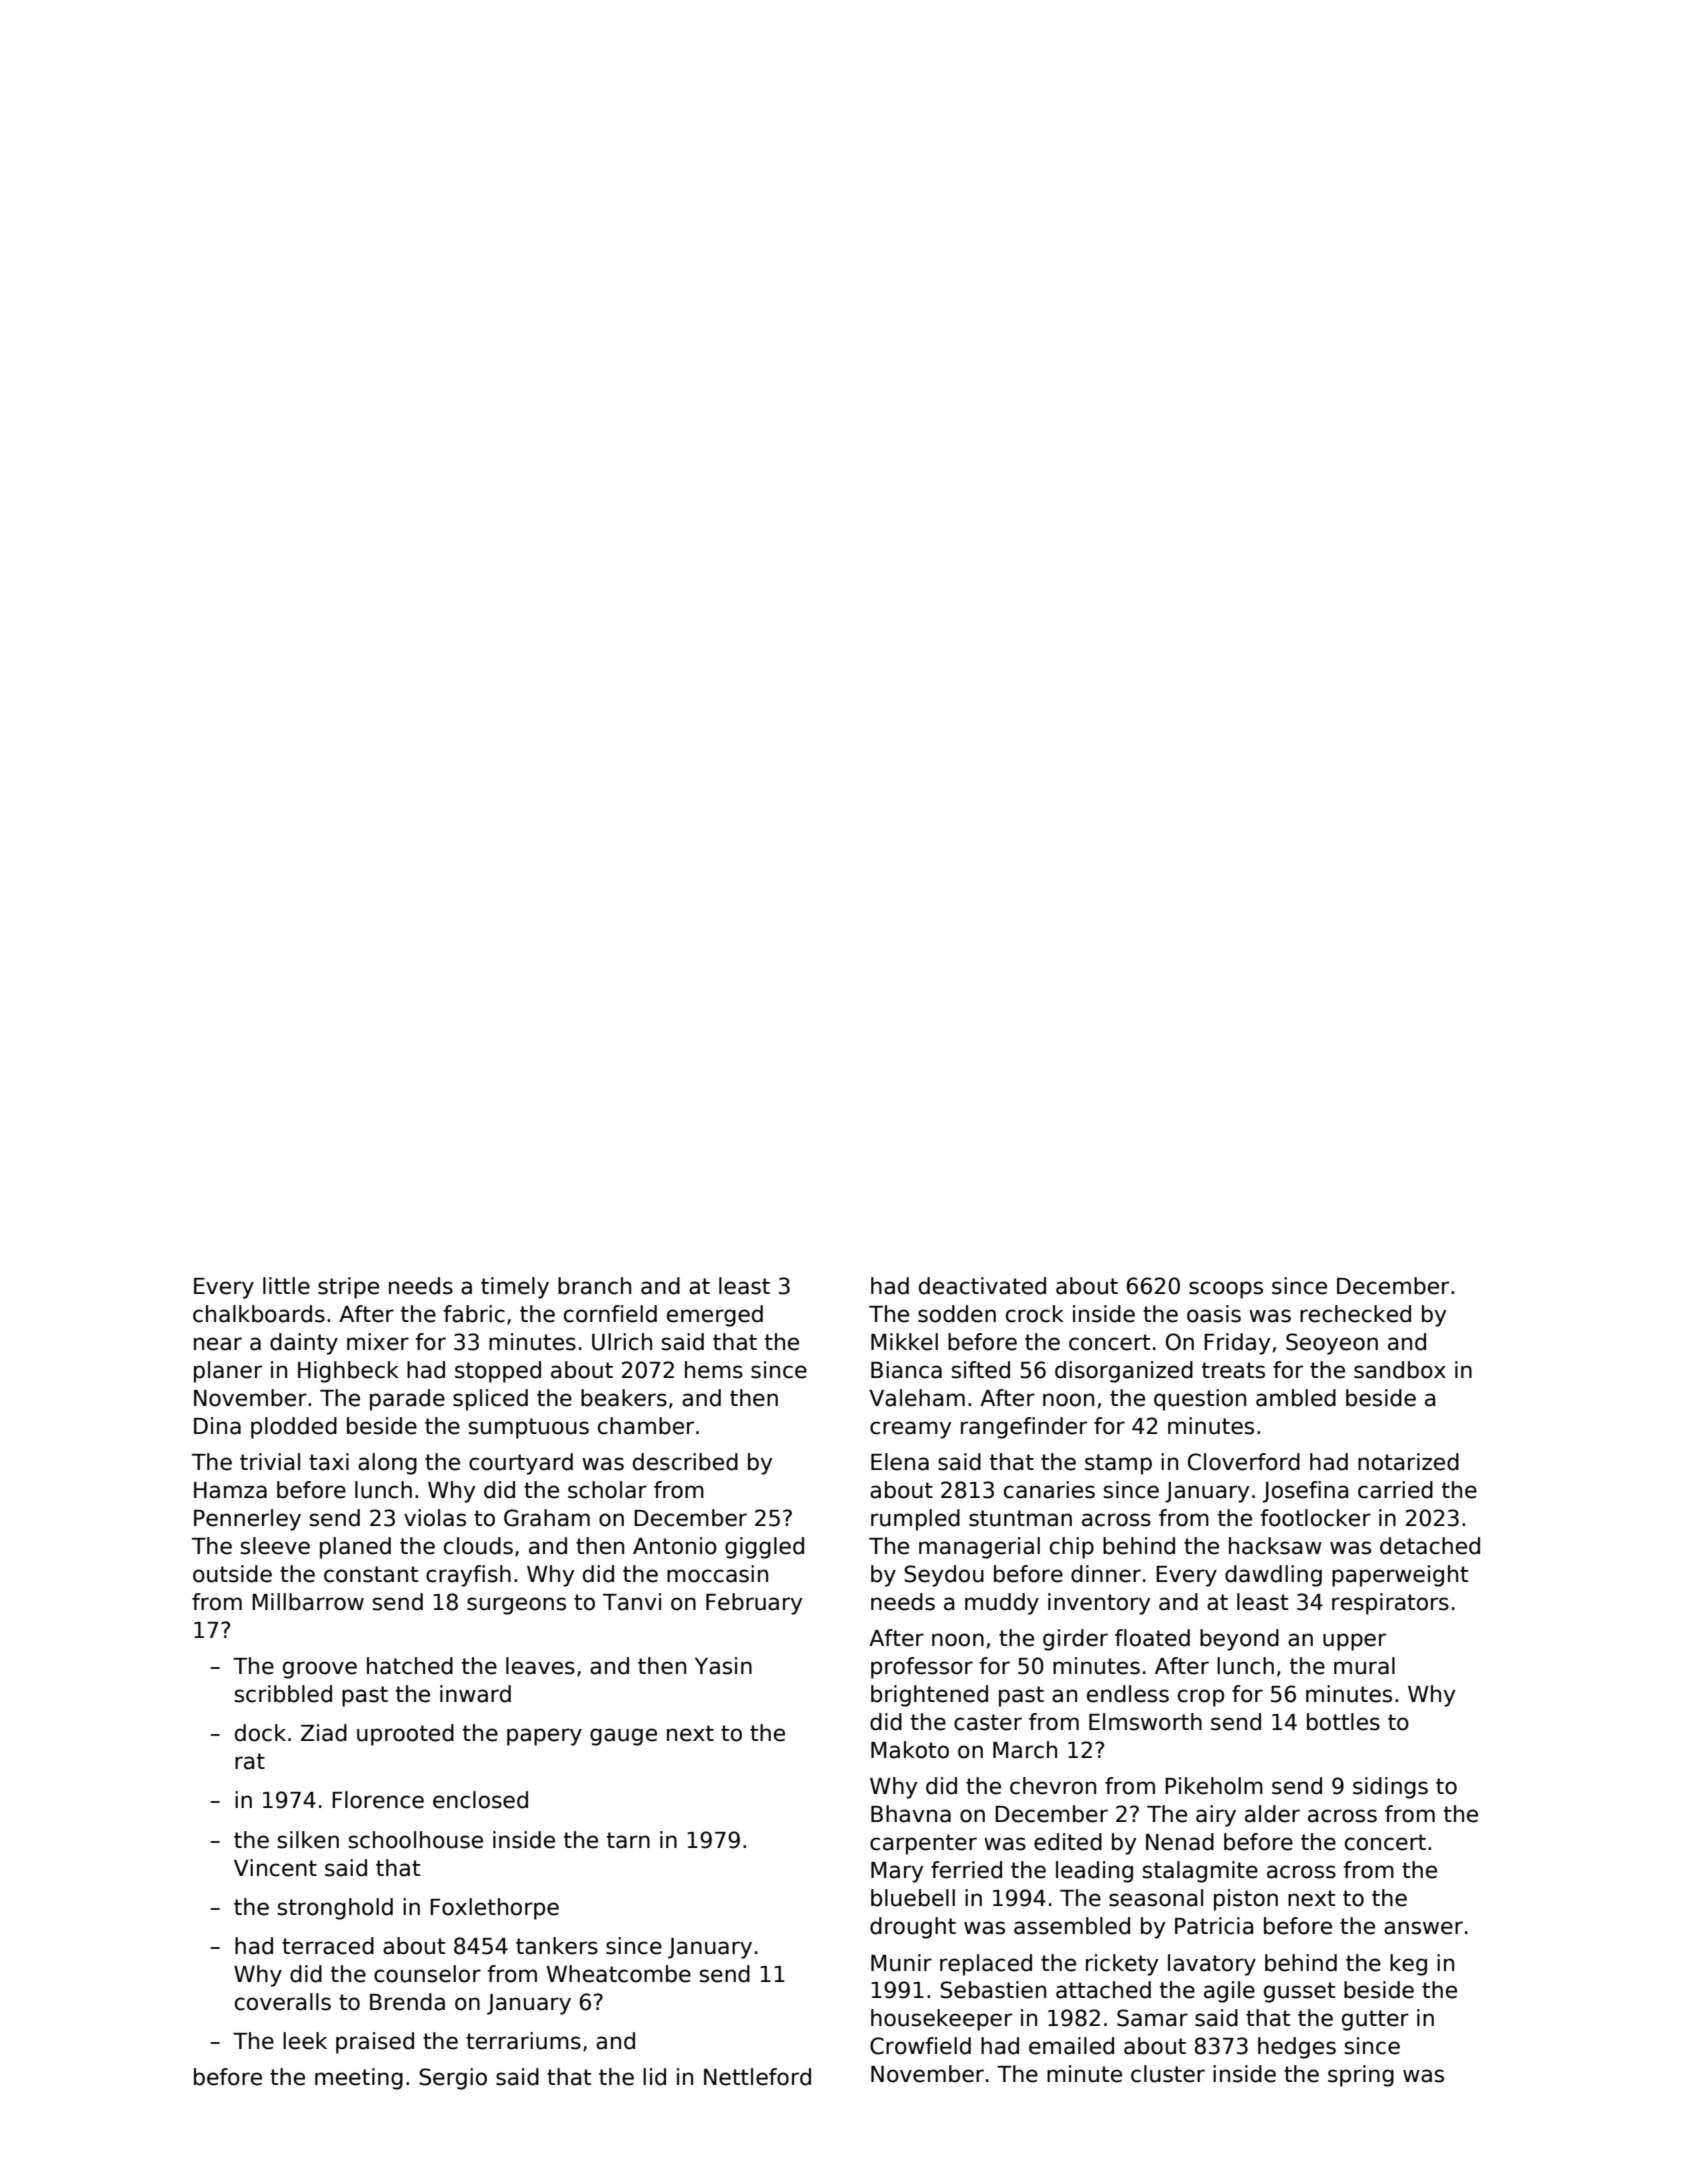  What do you see at coordinates (228, 1372) in the image?
I see `planer` at bounding box center [228, 1372].
